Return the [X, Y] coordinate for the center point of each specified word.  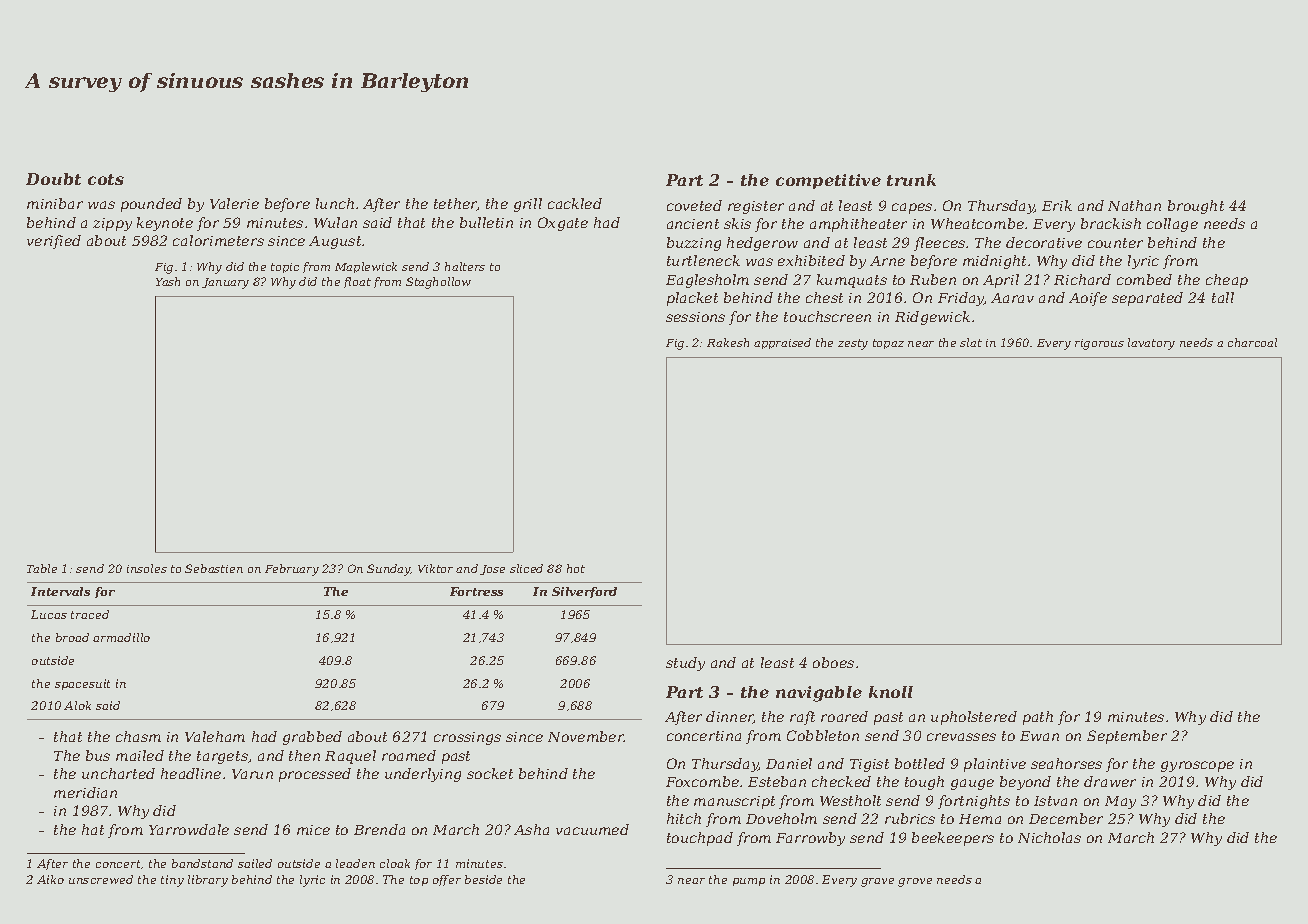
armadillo [121, 637]
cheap [1227, 281]
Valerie [234, 203]
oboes [833, 662]
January [225, 283]
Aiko [50, 879]
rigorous [1099, 344]
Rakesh [728, 342]
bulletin [486, 222]
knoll [891, 692]
